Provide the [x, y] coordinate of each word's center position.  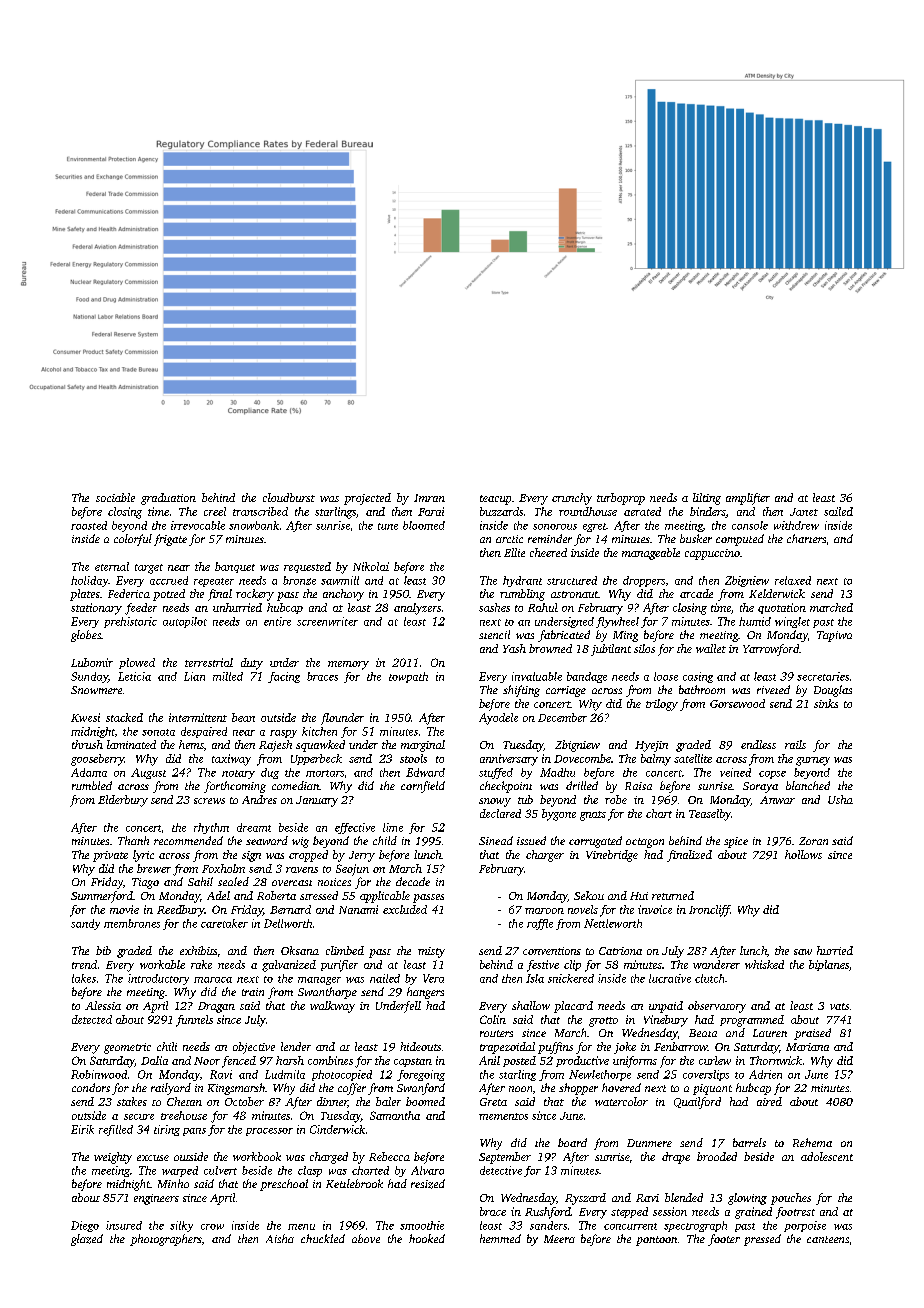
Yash [514, 648]
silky [181, 1226]
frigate [170, 540]
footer [724, 1240]
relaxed [793, 580]
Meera [559, 1239]
